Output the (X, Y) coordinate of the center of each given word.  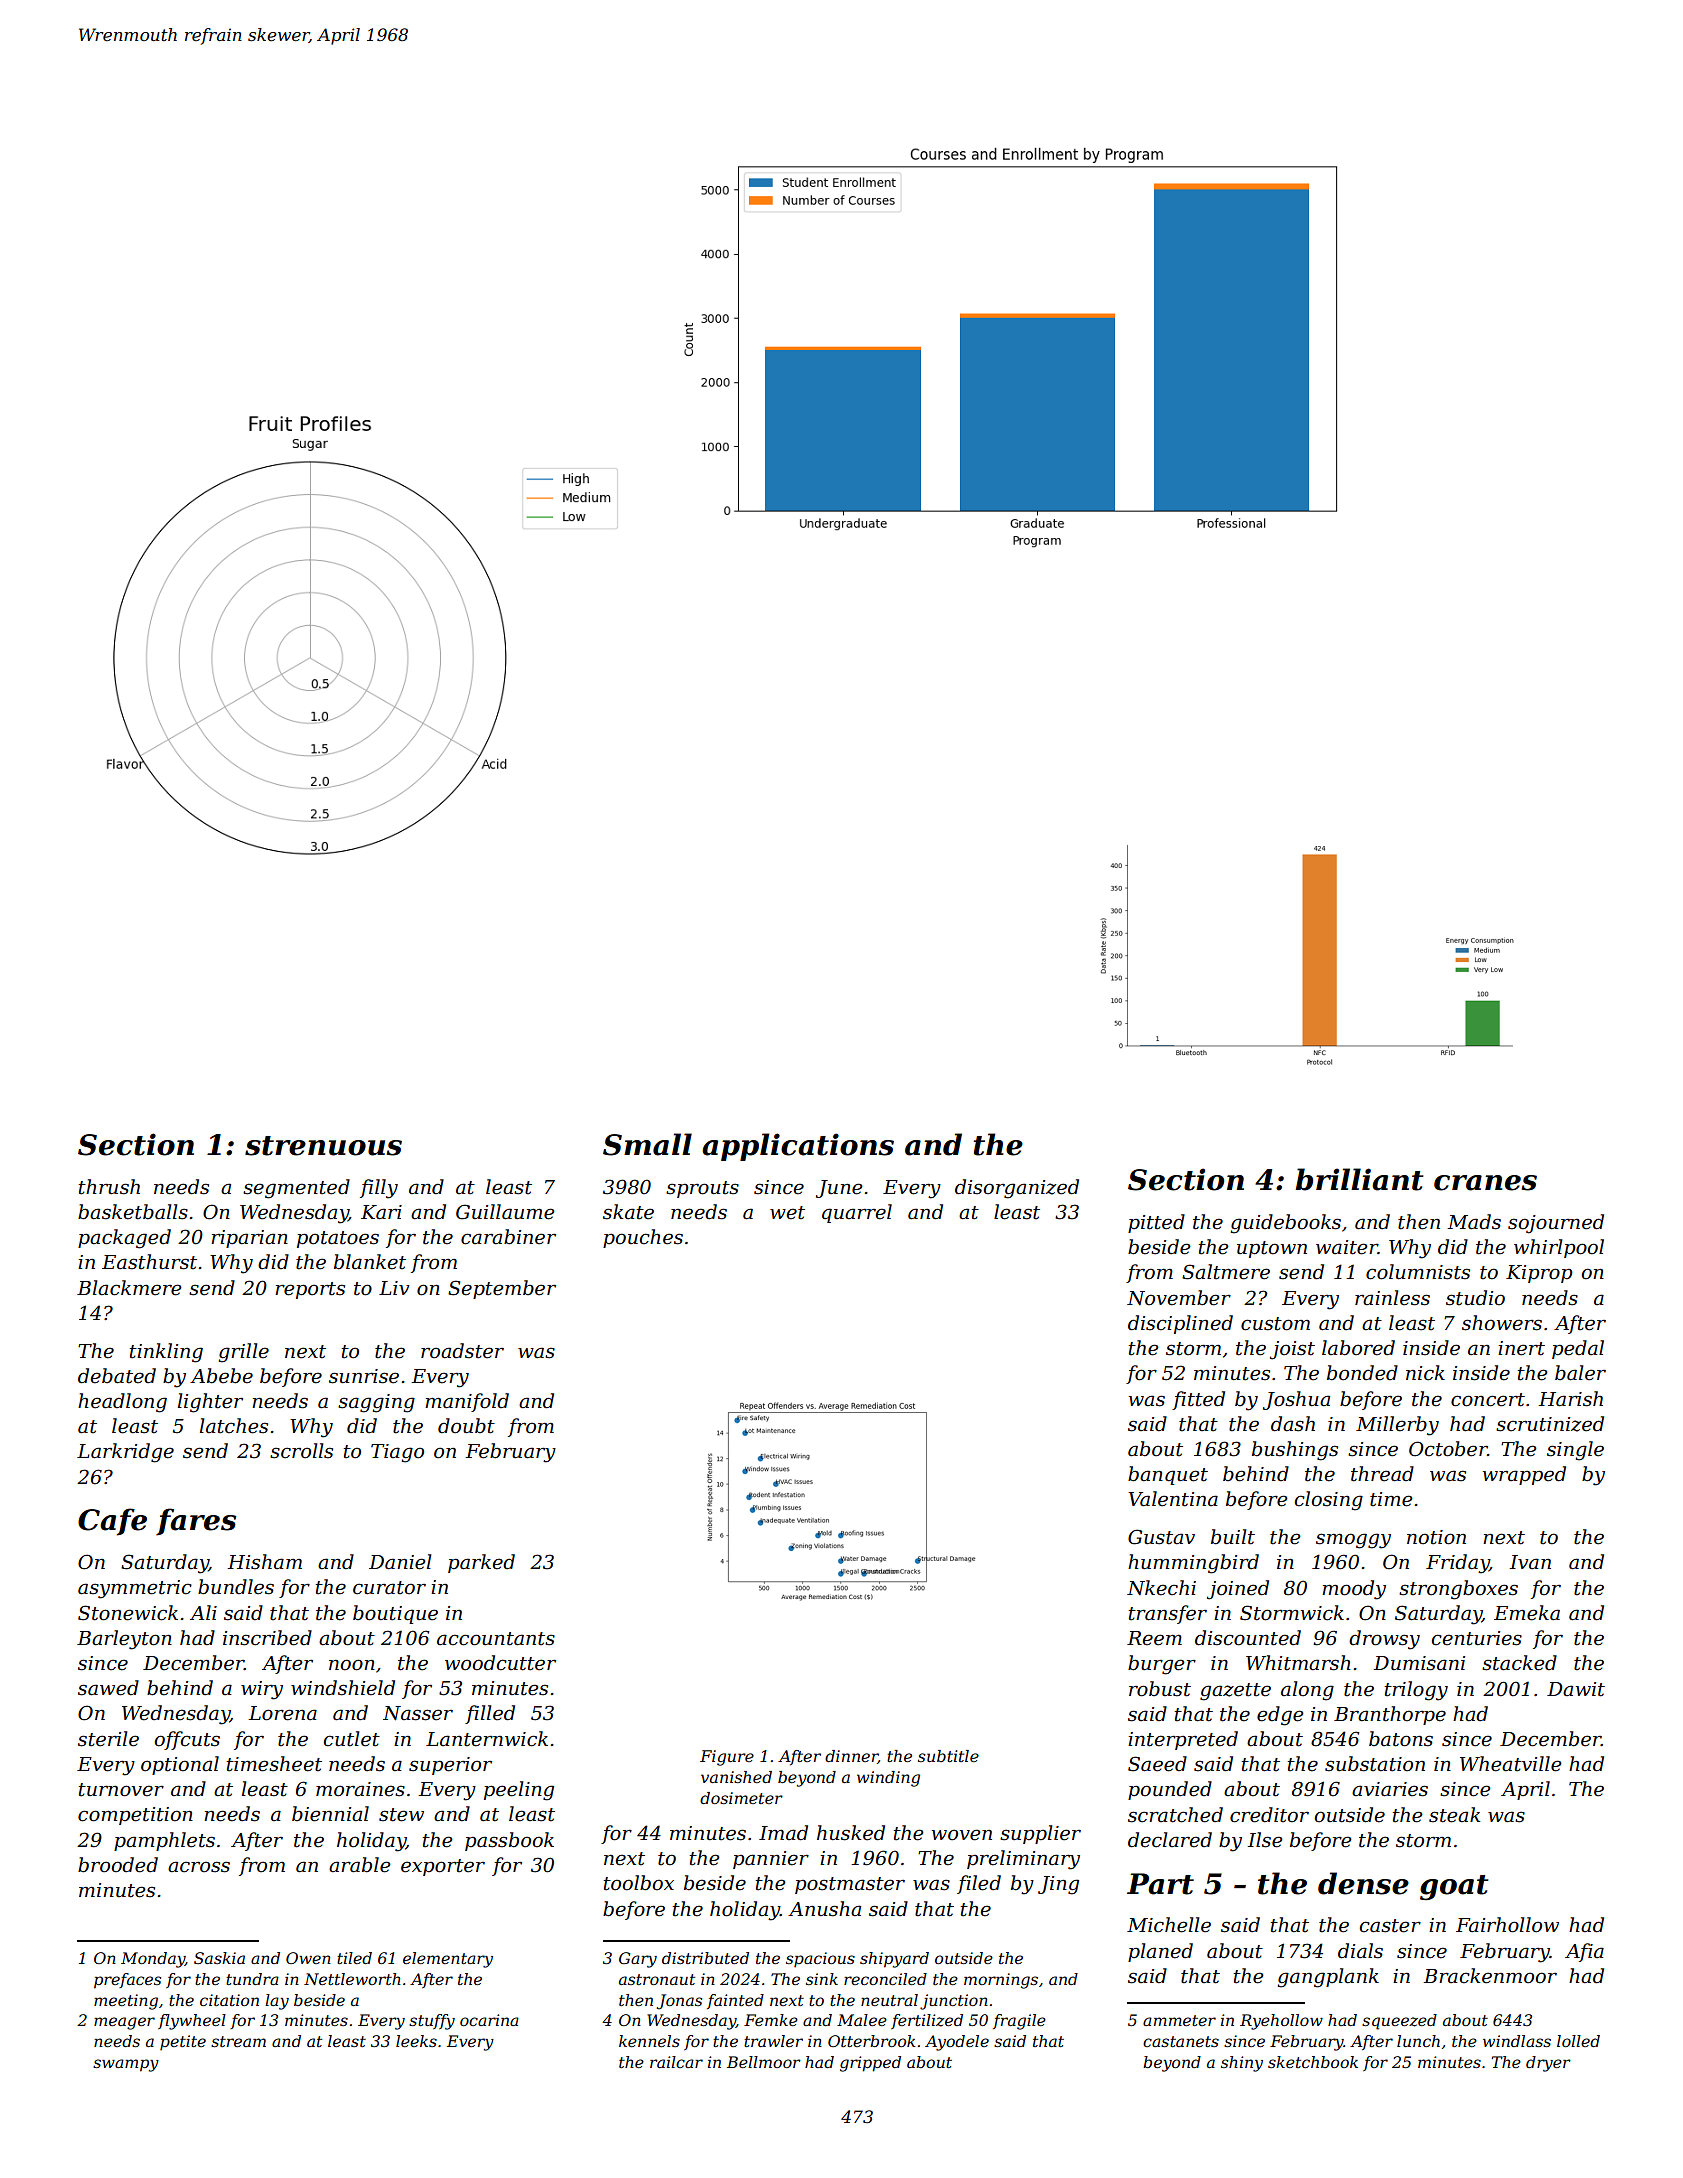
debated (117, 1376)
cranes (1485, 1183)
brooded (118, 1865)
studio (1475, 1298)
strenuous (323, 1146)
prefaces (127, 1981)
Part (1160, 1884)
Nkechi (1161, 1588)
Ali (203, 1612)
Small (647, 1144)
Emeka (1527, 1613)
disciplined (1180, 1324)
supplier (1040, 1834)
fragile (1019, 2022)
